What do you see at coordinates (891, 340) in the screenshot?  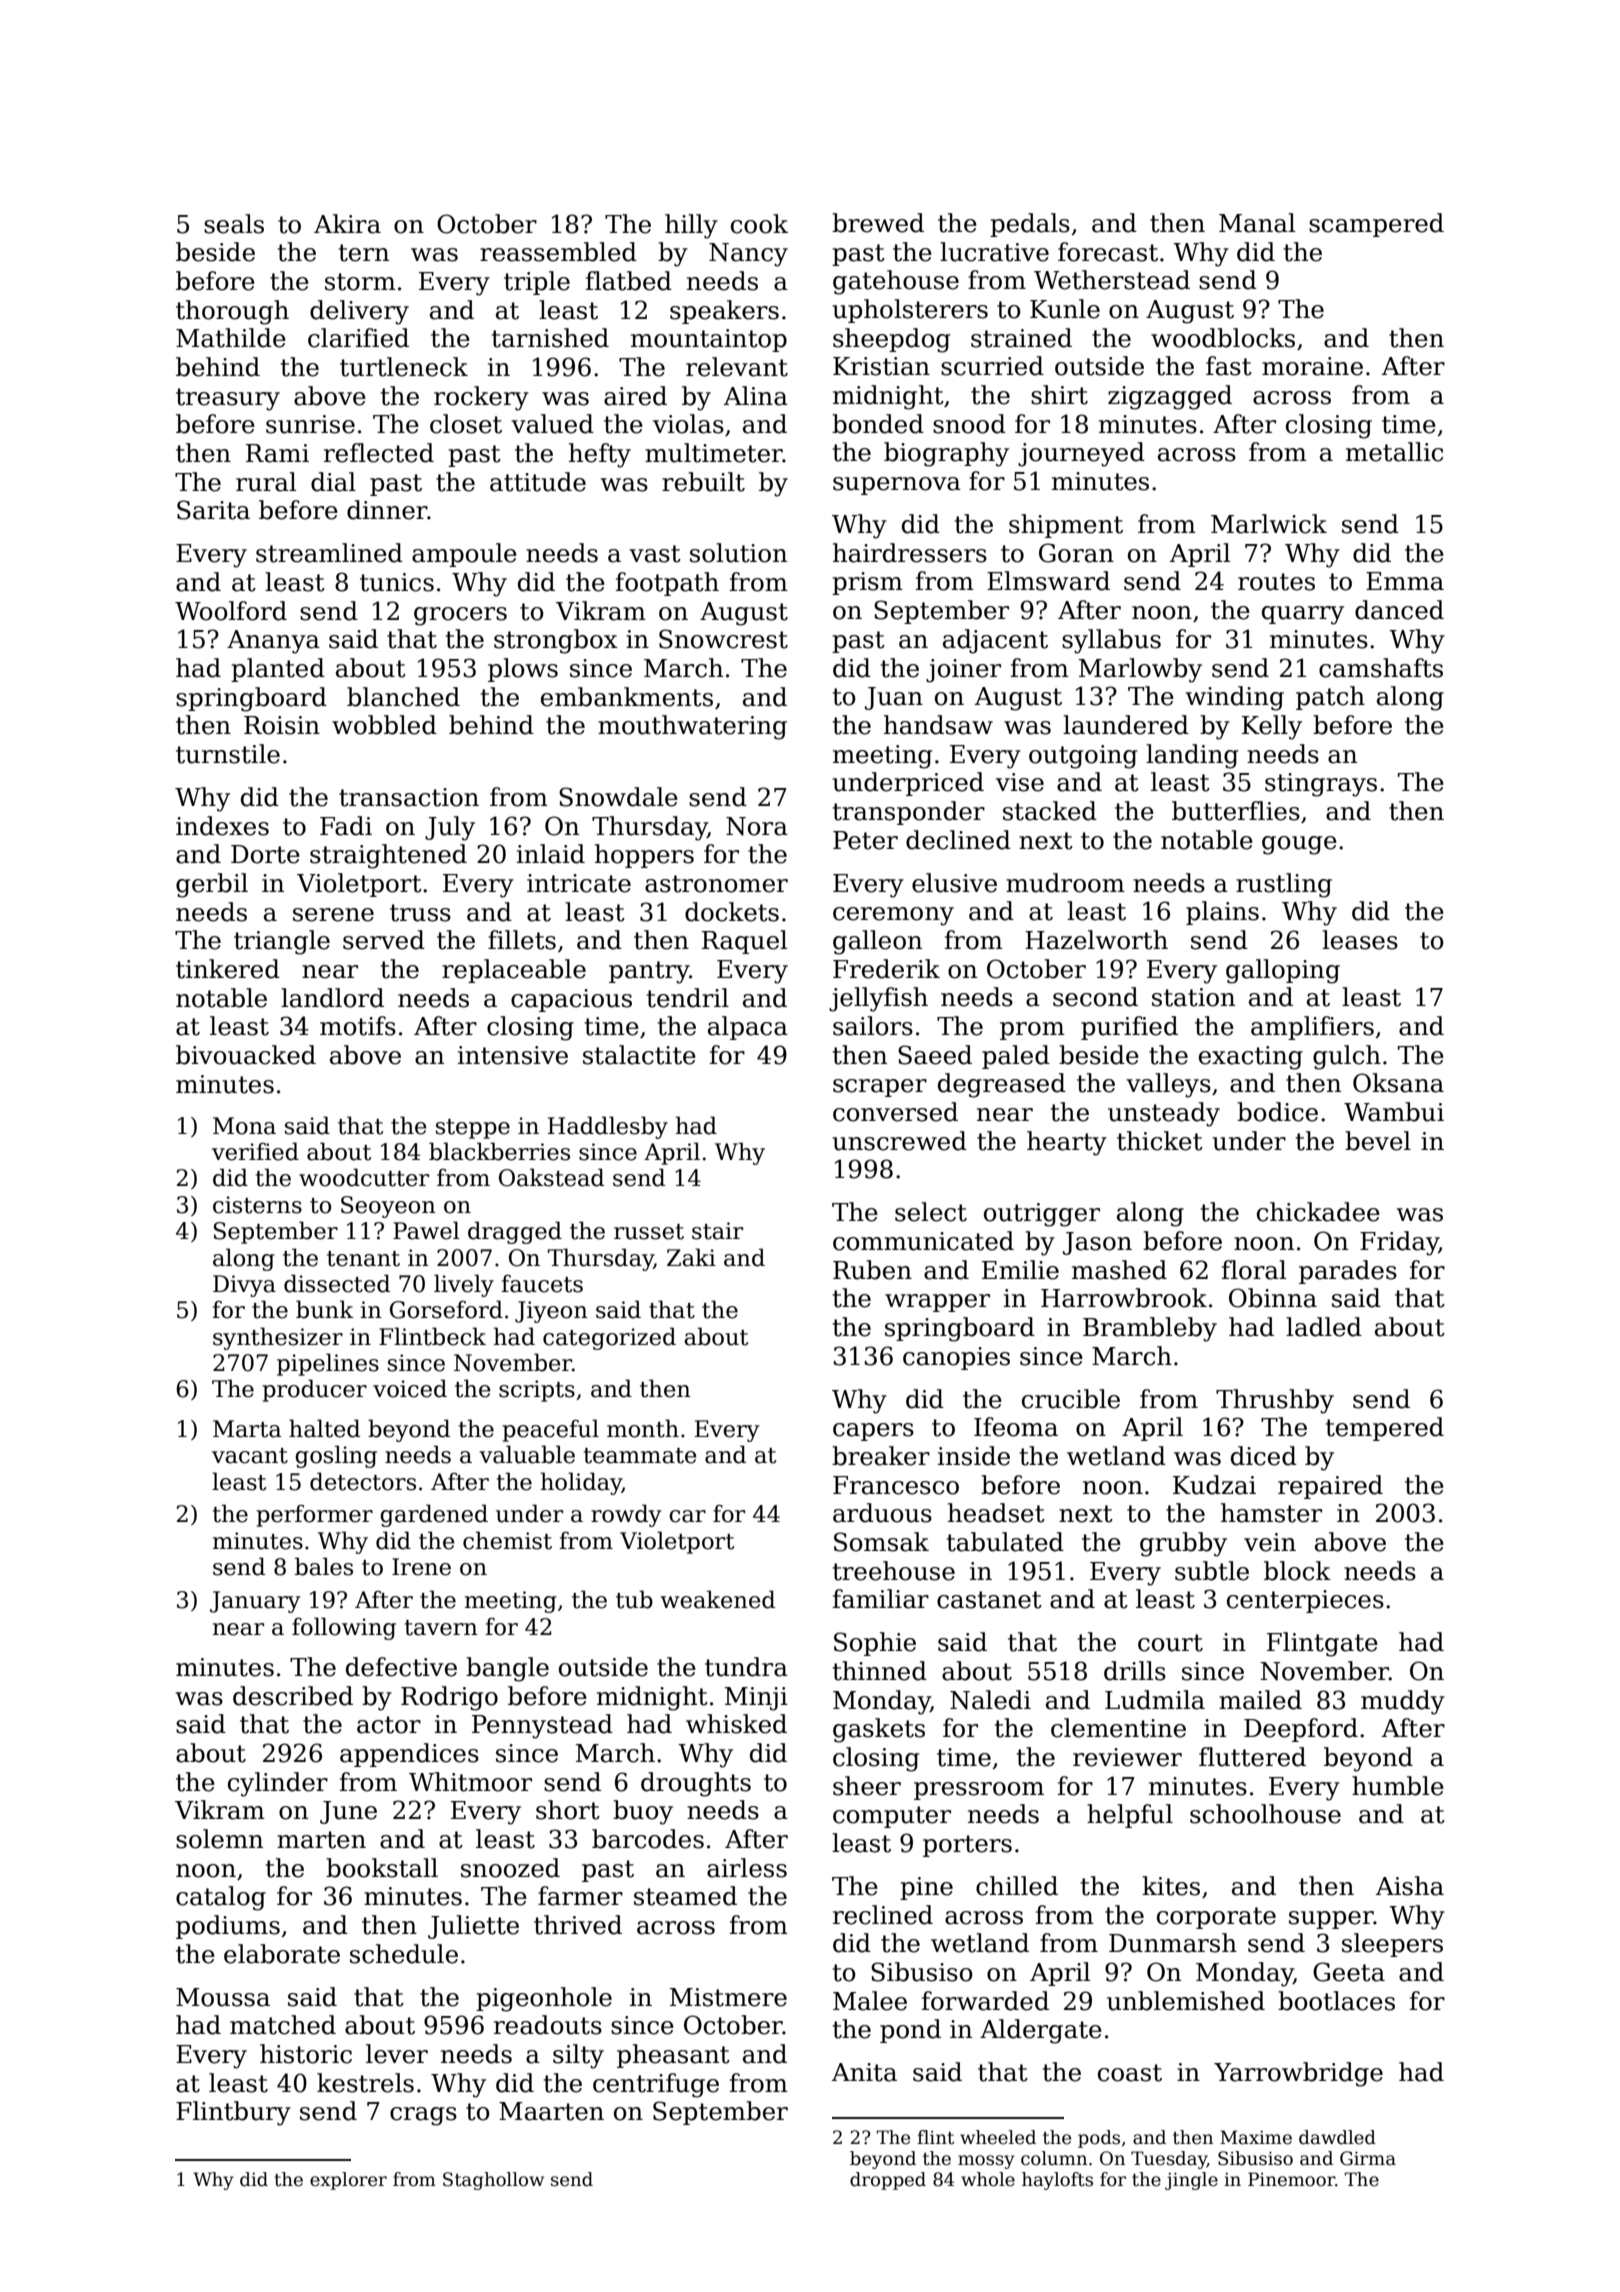 I see `sheepdog` at bounding box center [891, 340].
